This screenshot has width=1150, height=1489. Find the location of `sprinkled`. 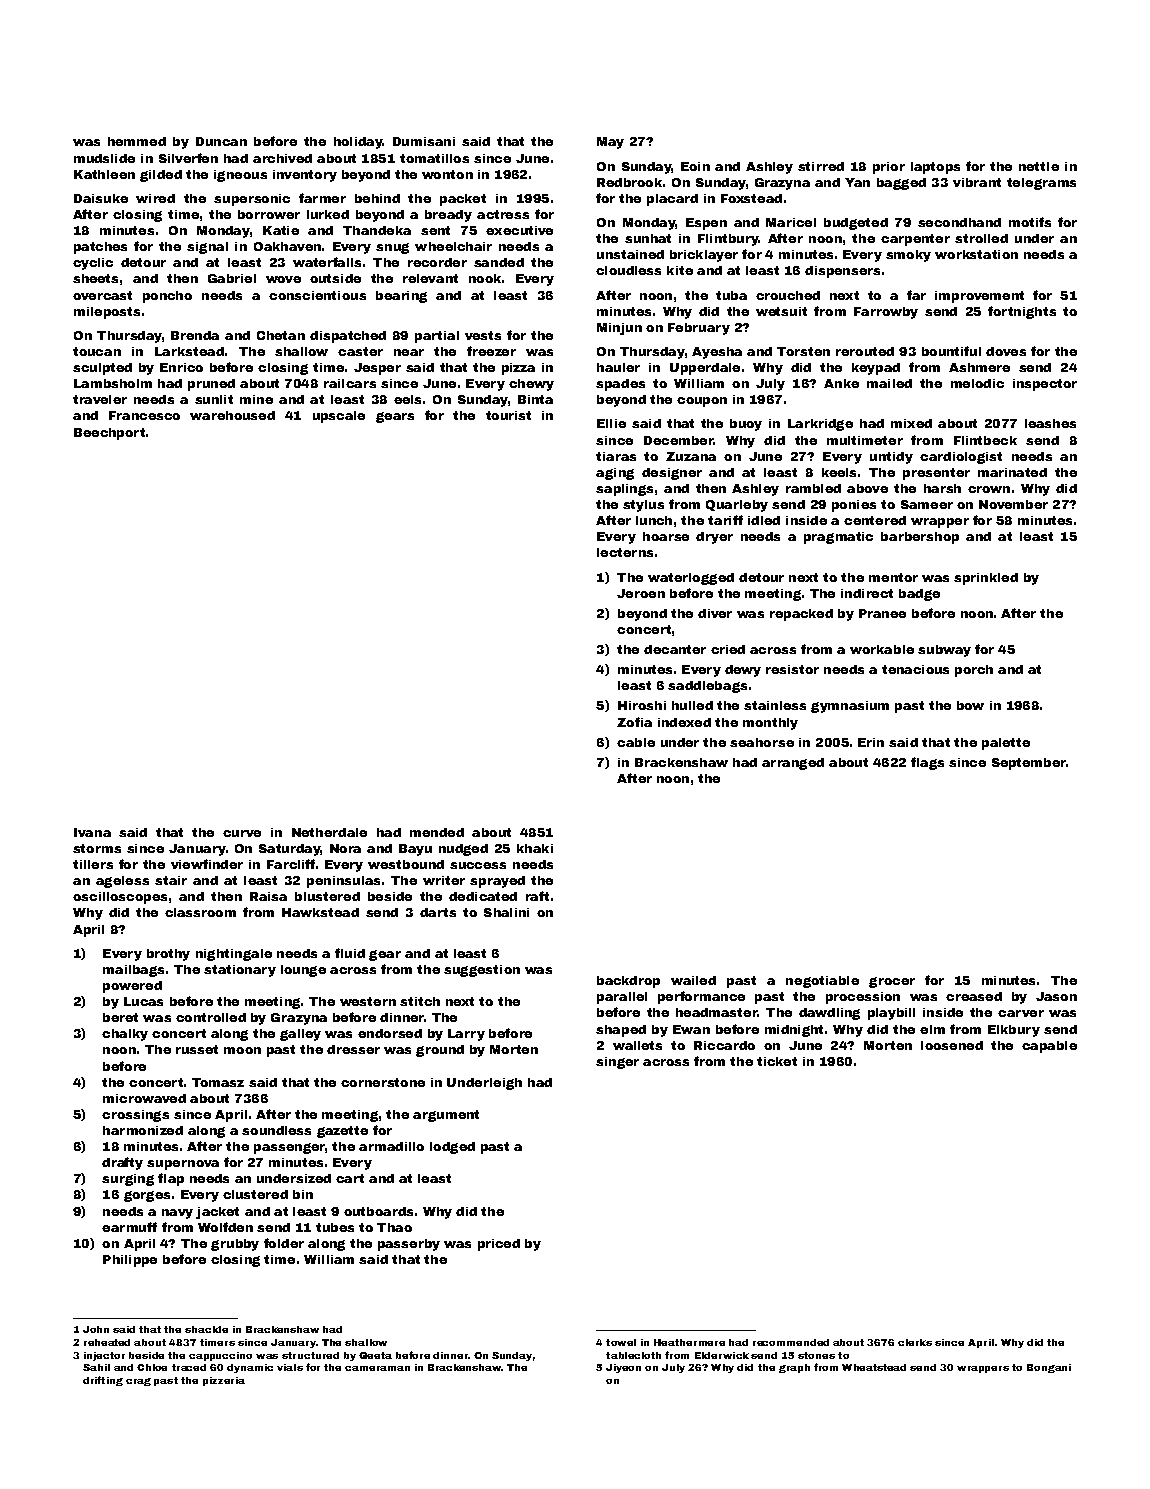

sprinkled is located at coordinates (986, 579).
